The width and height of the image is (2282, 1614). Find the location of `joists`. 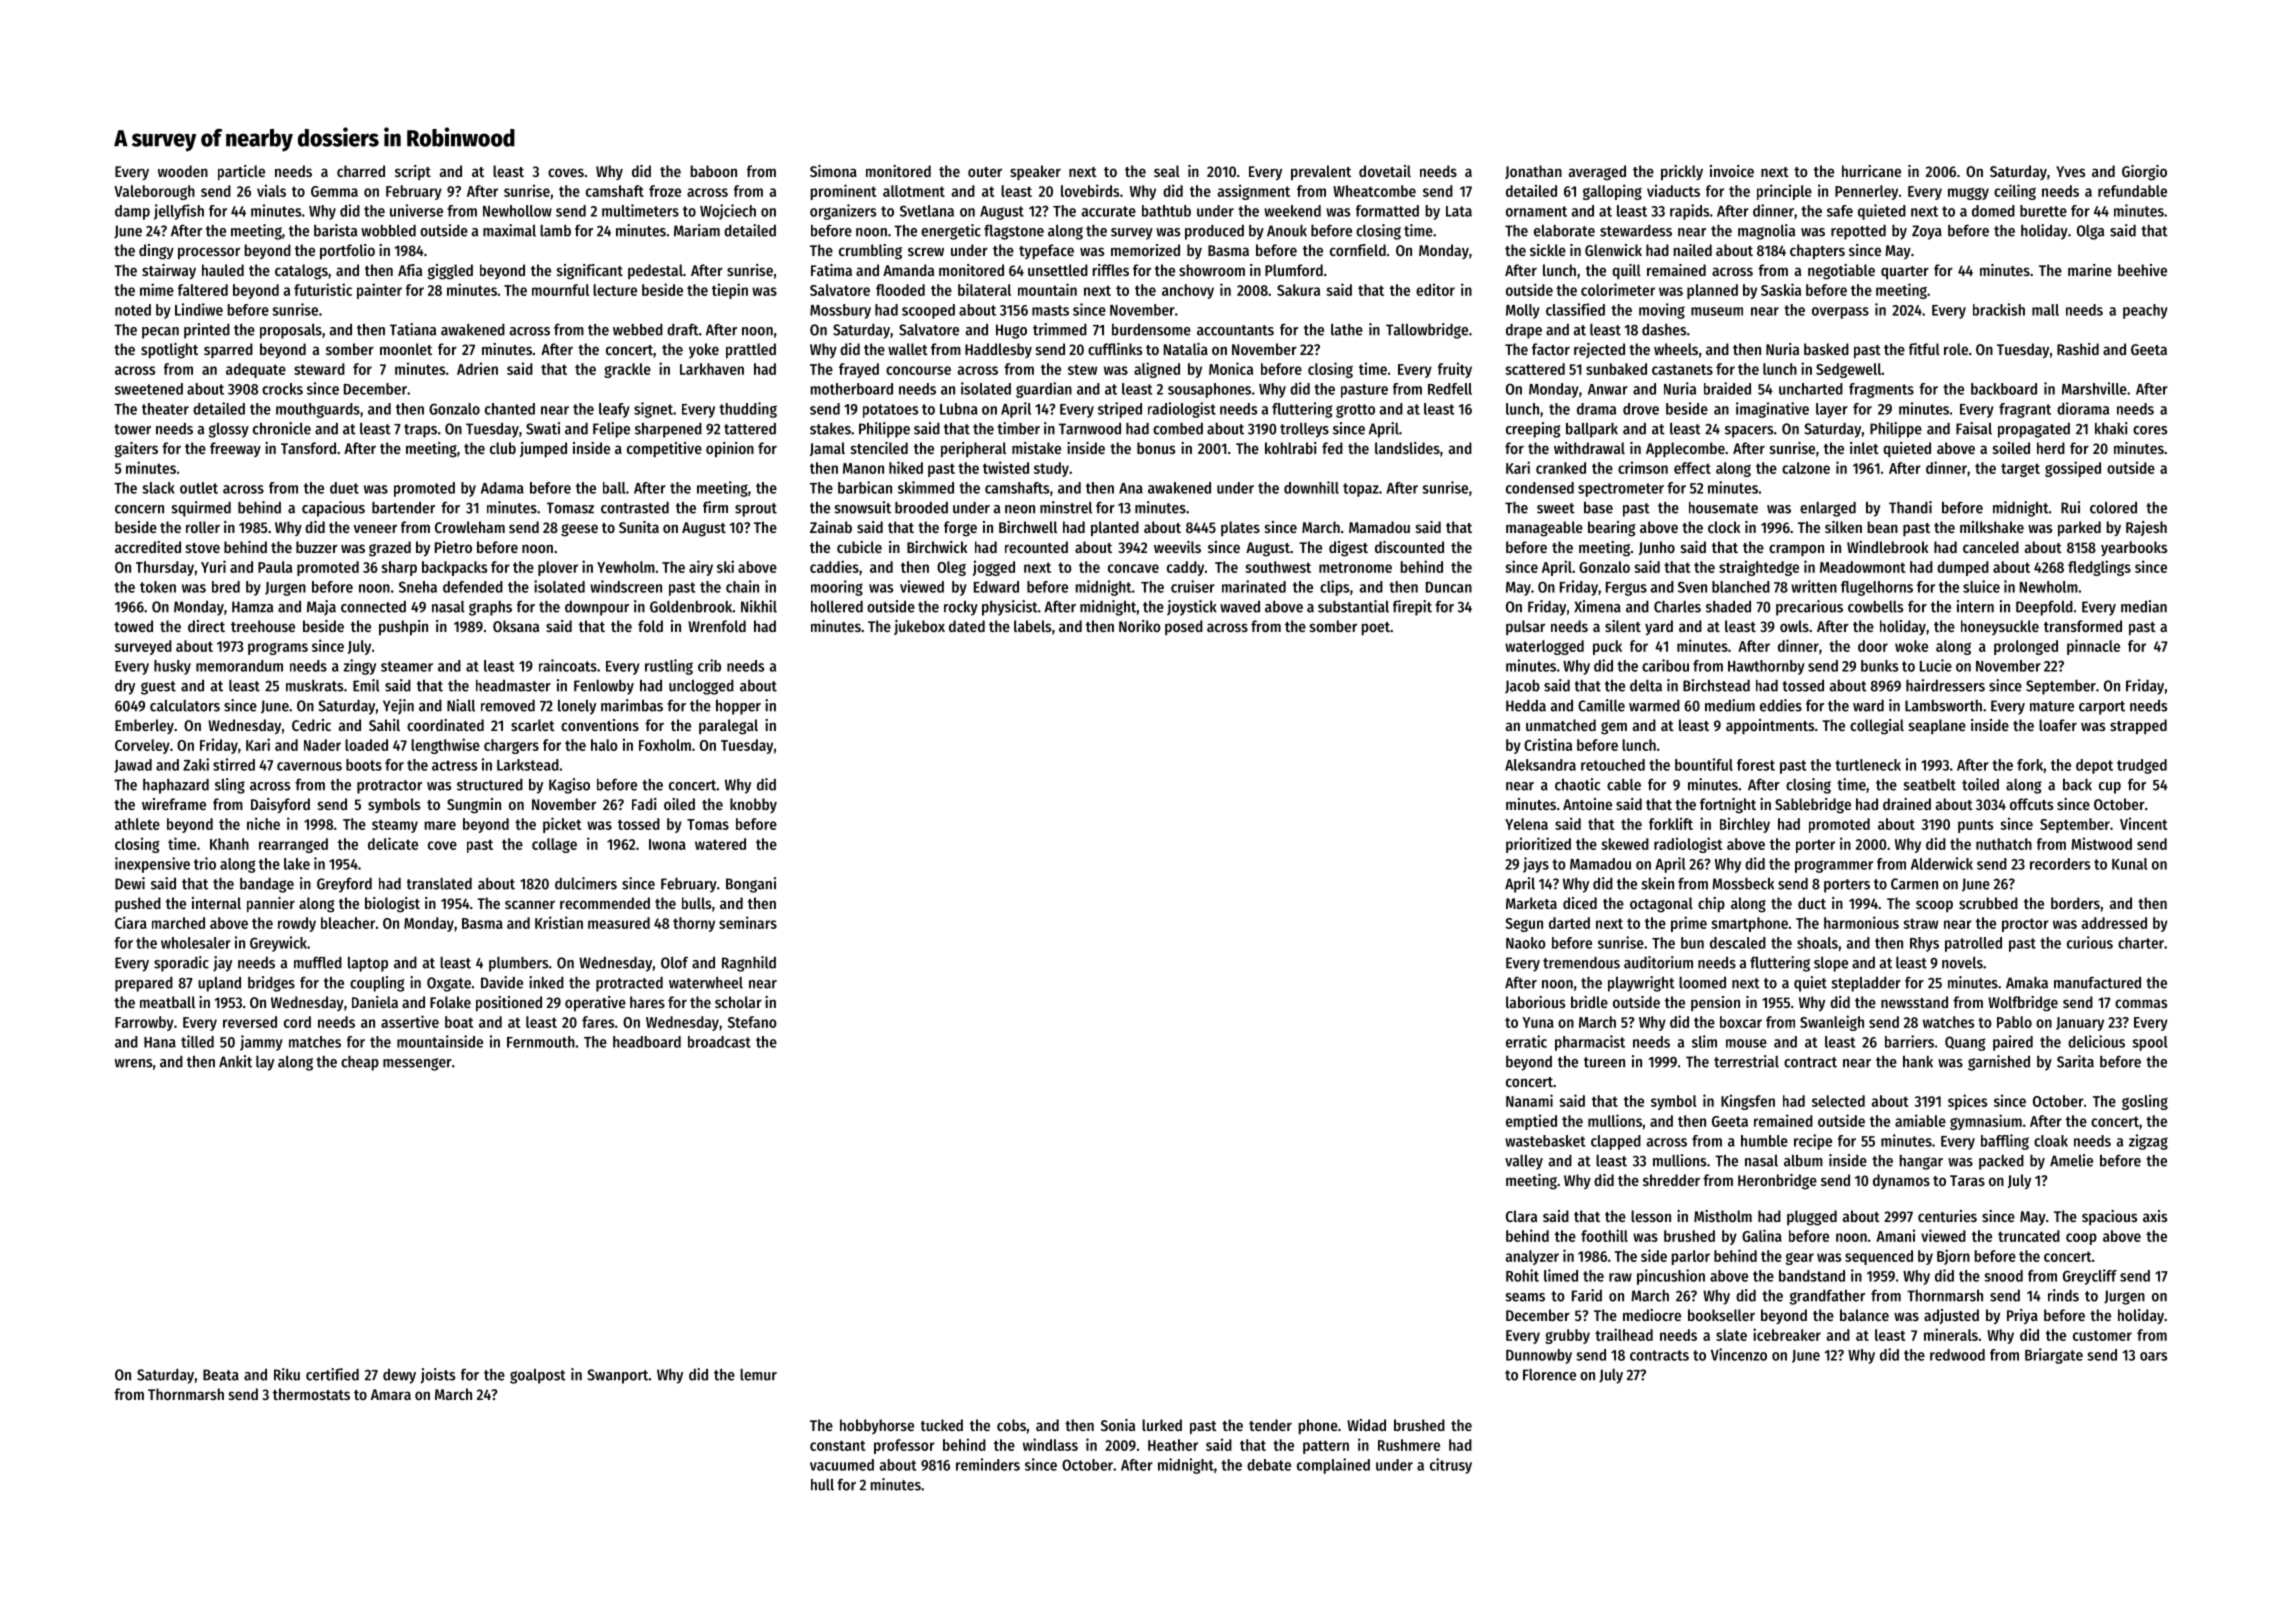

joists is located at coordinates (437, 1376).
